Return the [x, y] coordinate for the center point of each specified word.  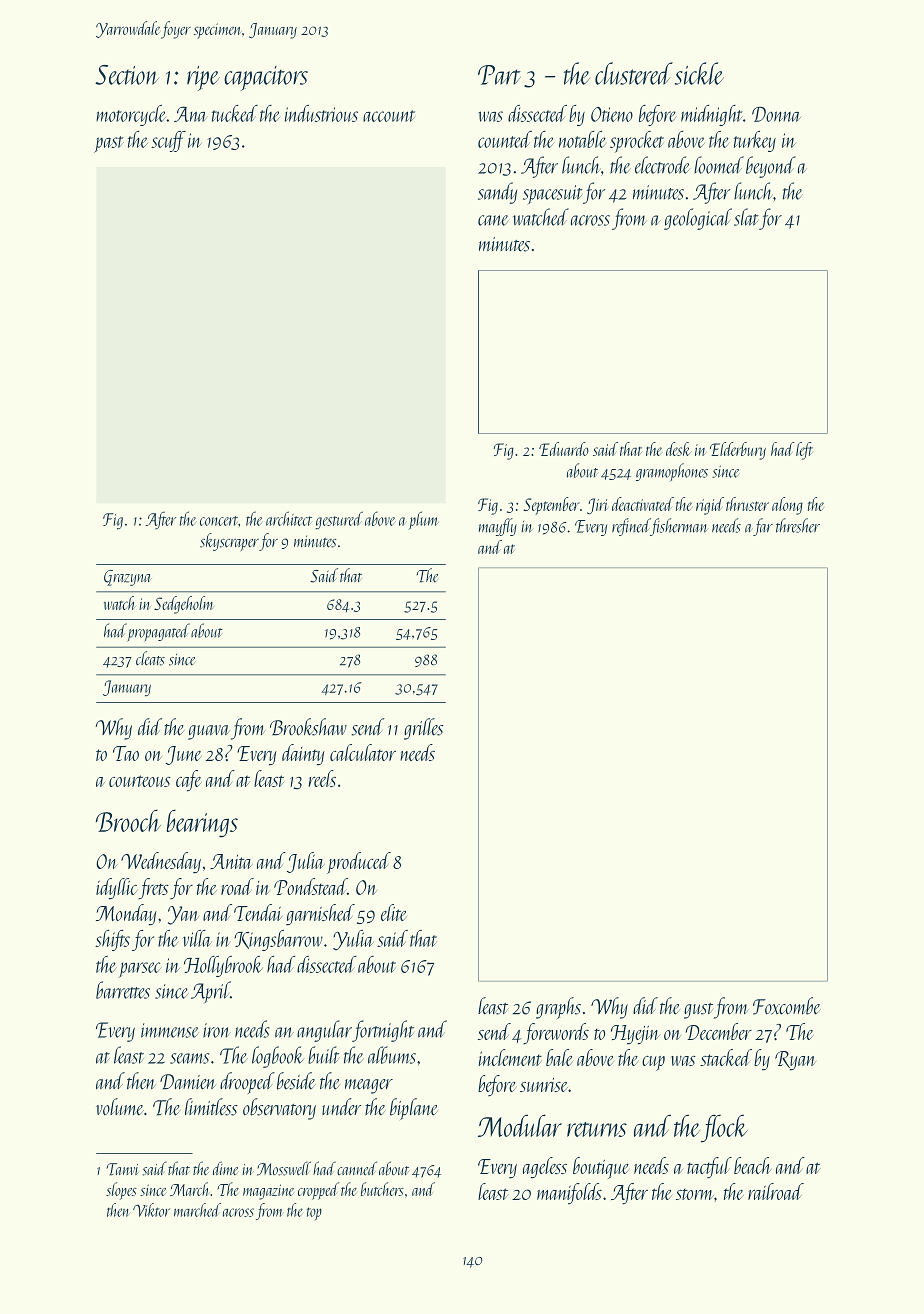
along [787, 506]
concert [219, 521]
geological [698, 219]
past [109, 144]
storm [695, 1194]
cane [493, 220]
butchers [382, 1189]
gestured [339, 520]
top [314, 1213]
